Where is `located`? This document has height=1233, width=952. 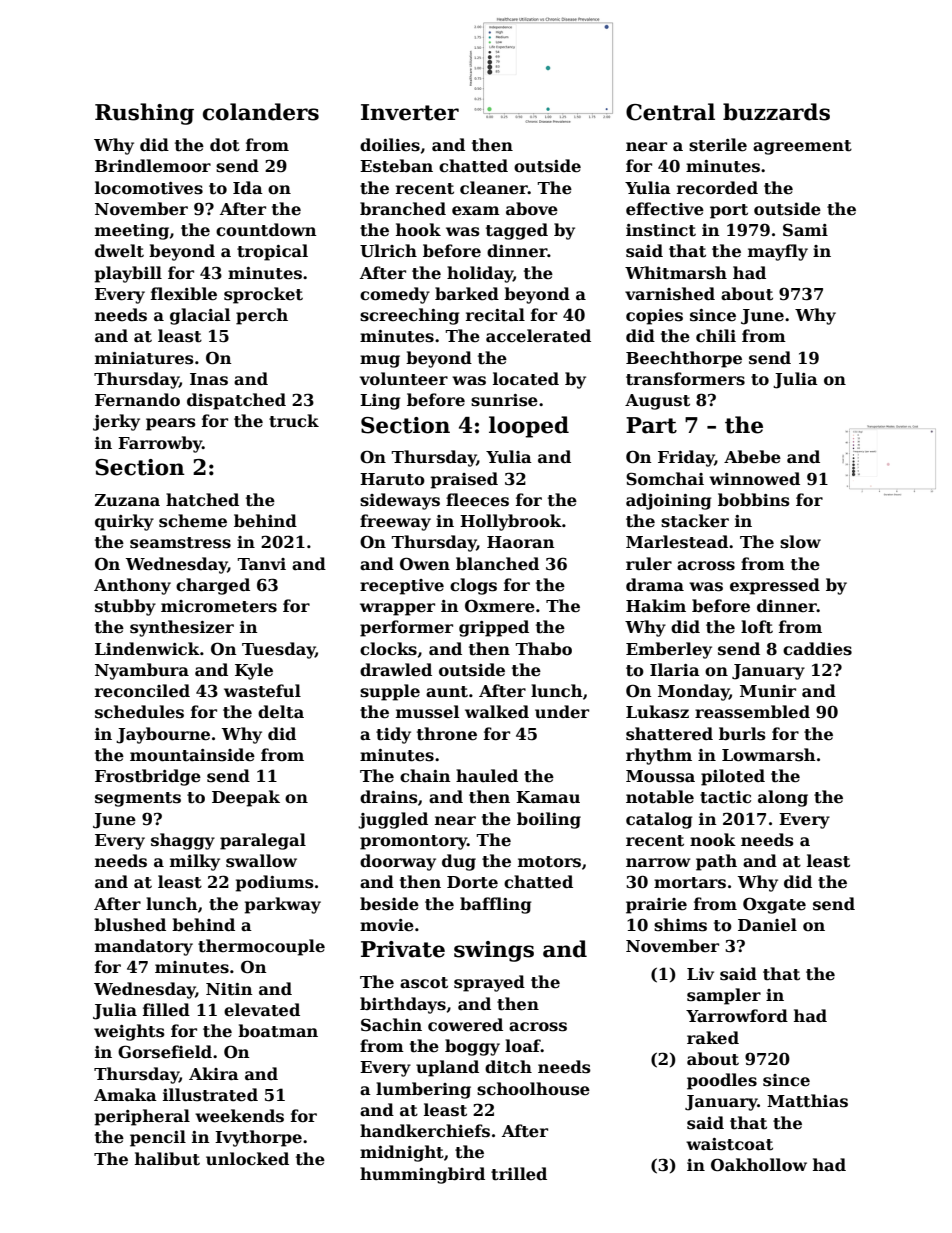
located is located at coordinates (526, 379).
